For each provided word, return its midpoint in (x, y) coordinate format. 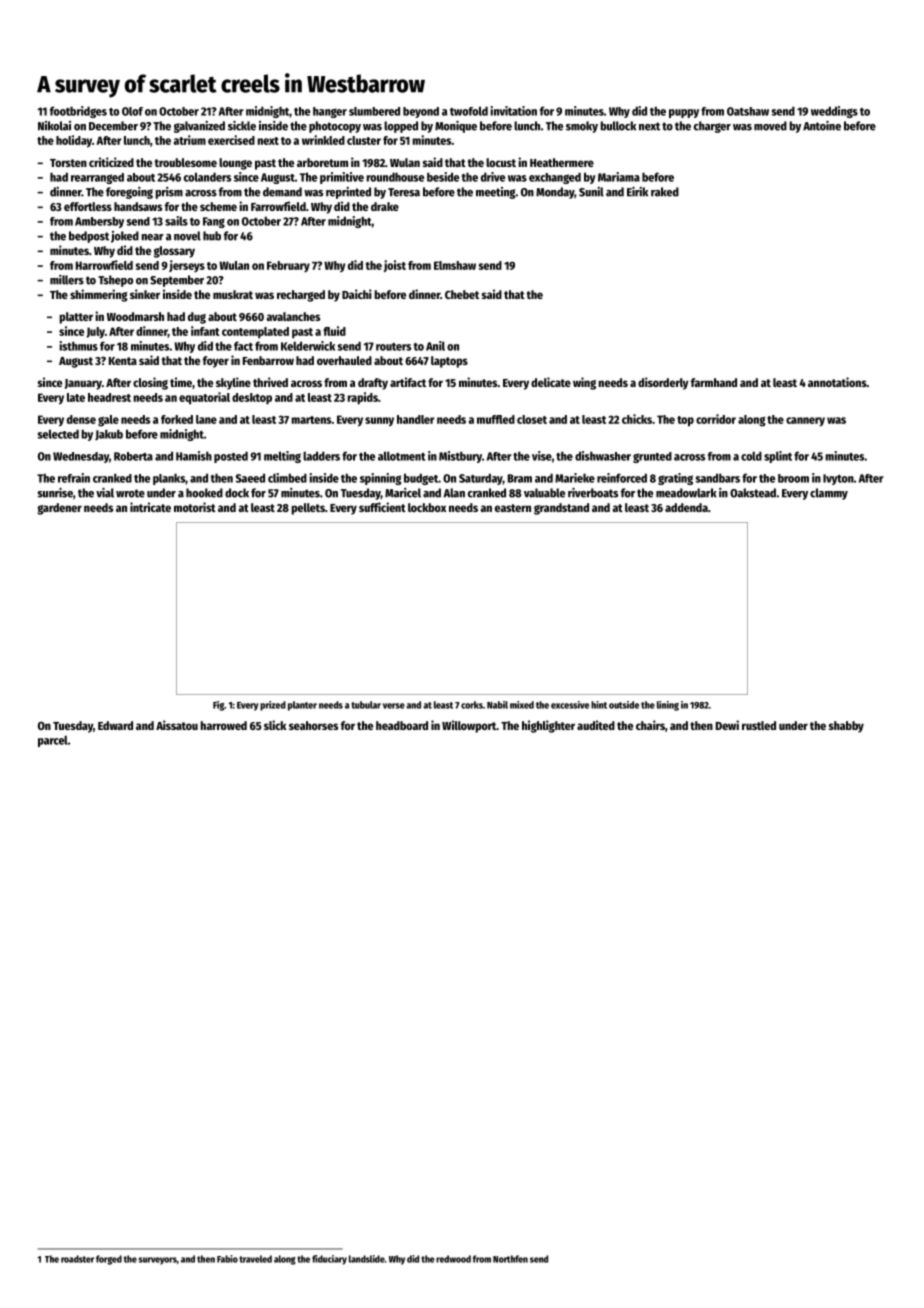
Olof (132, 111)
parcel (53, 741)
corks (472, 705)
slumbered (374, 111)
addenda (686, 507)
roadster (77, 1259)
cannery (805, 422)
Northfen (510, 1259)
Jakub (109, 434)
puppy (684, 113)
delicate (551, 382)
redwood (453, 1259)
